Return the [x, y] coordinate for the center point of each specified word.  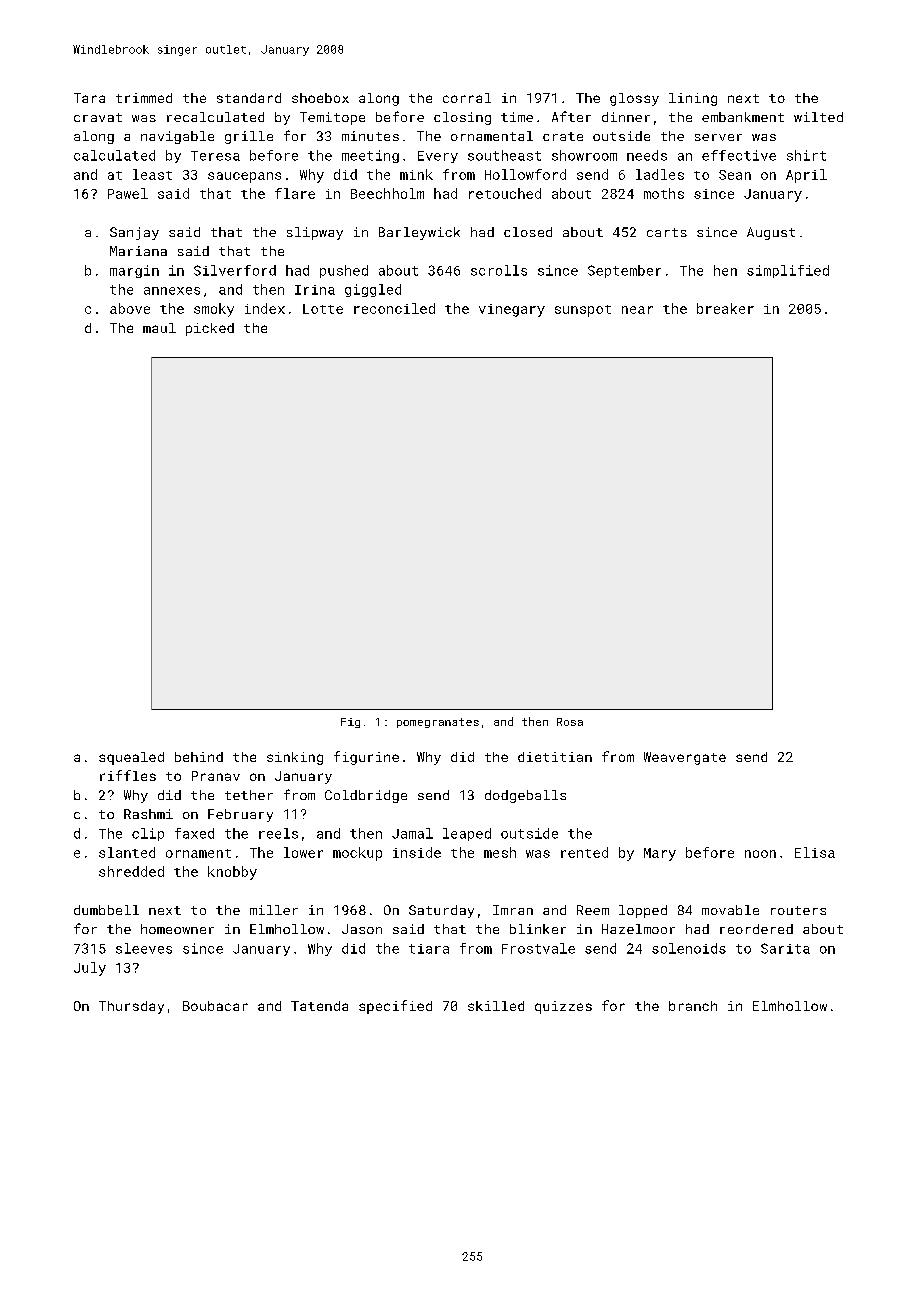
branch [693, 1006]
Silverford [235, 270]
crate [563, 136]
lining [693, 99]
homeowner [177, 929]
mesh [500, 852]
